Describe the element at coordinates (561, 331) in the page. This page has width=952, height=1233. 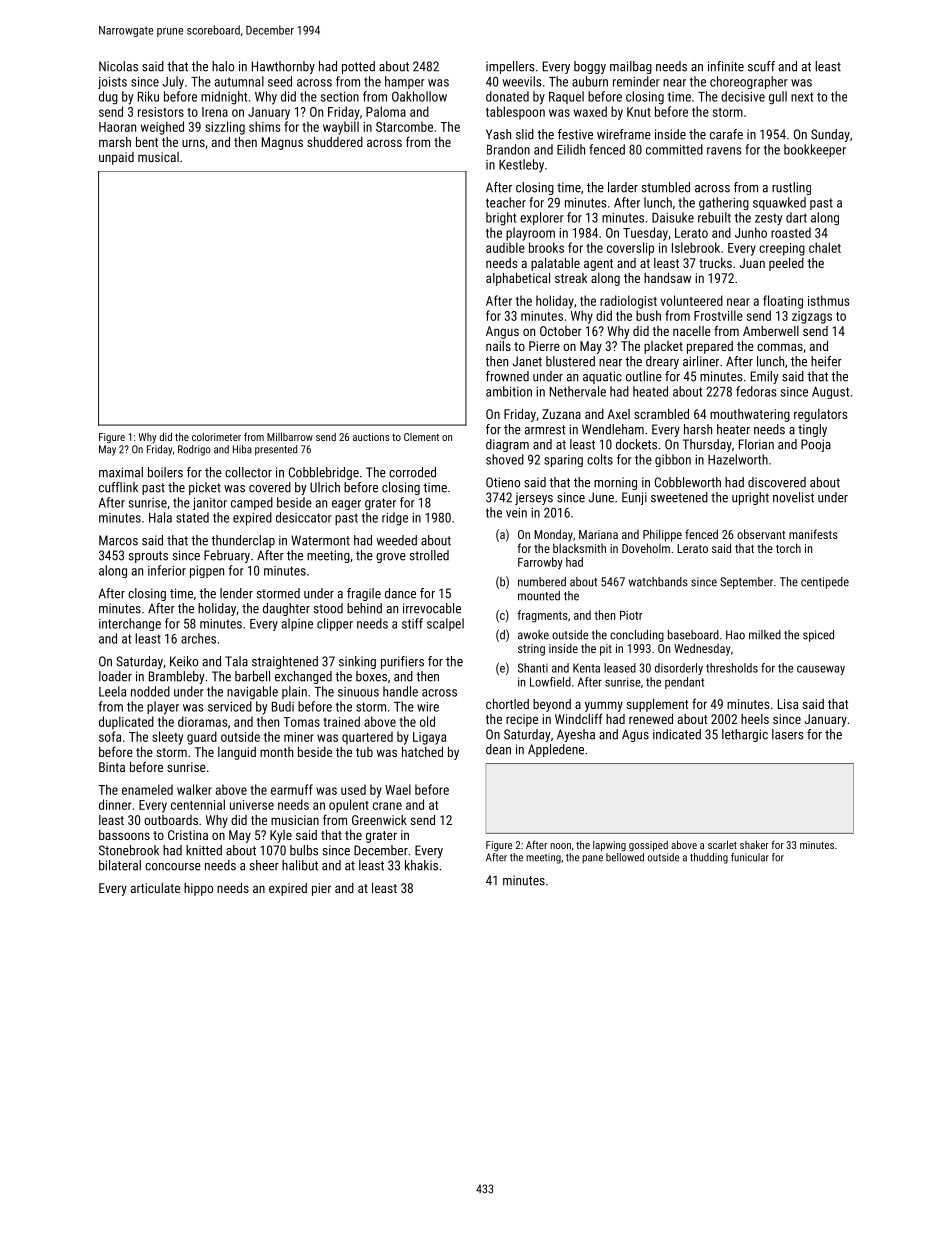
I see `October` at that location.
